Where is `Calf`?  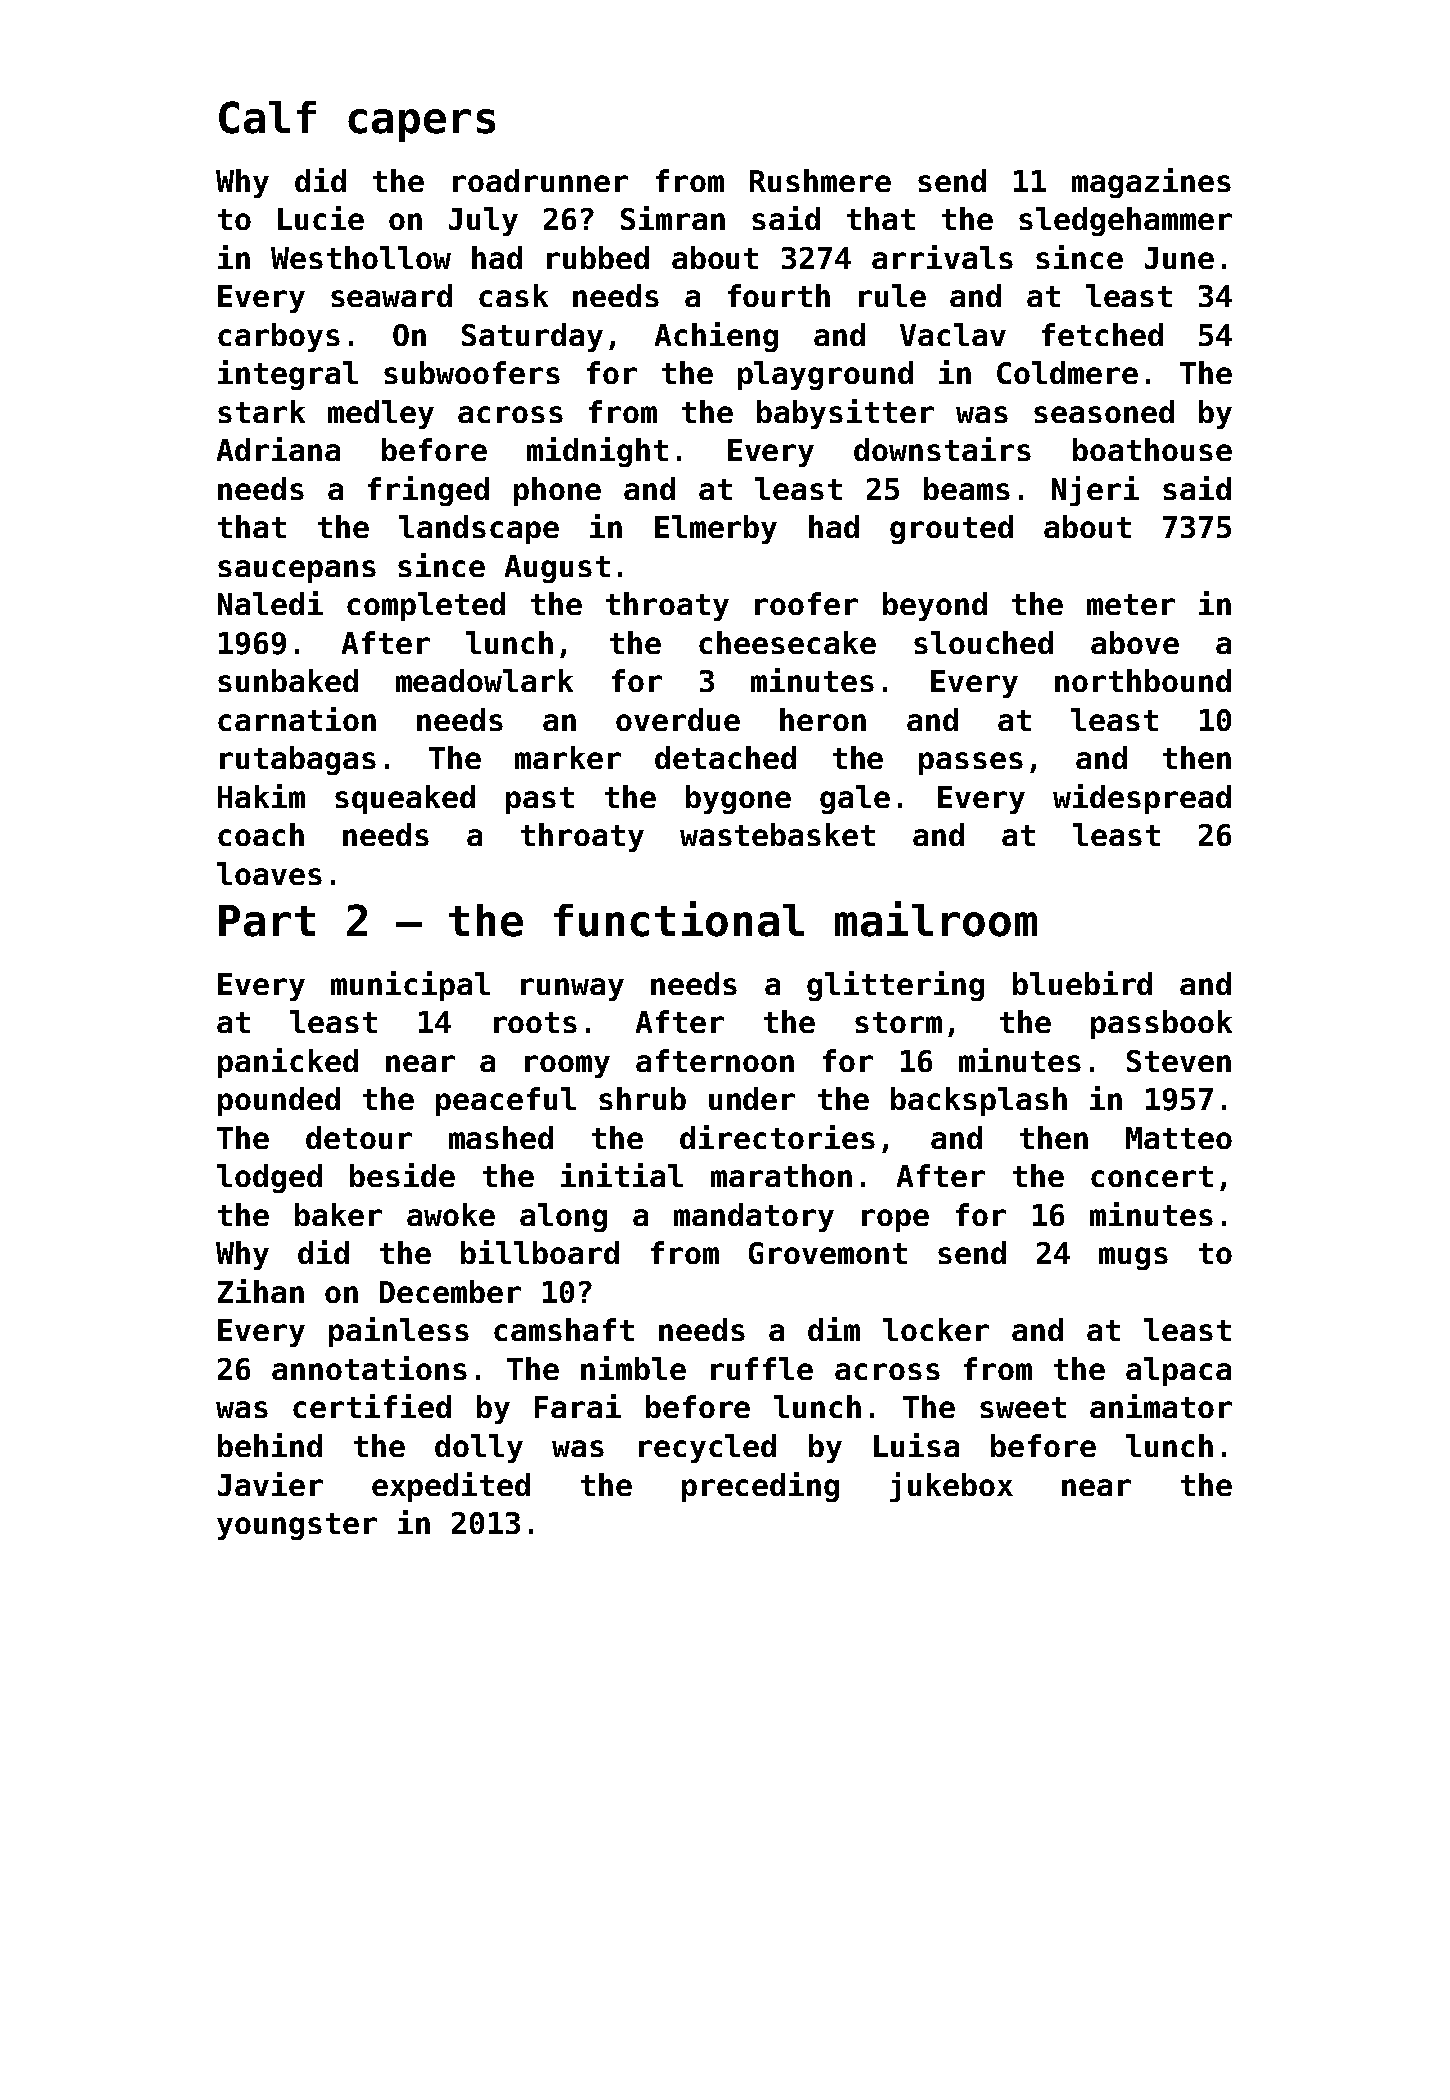 Calf is located at coordinates (267, 117).
